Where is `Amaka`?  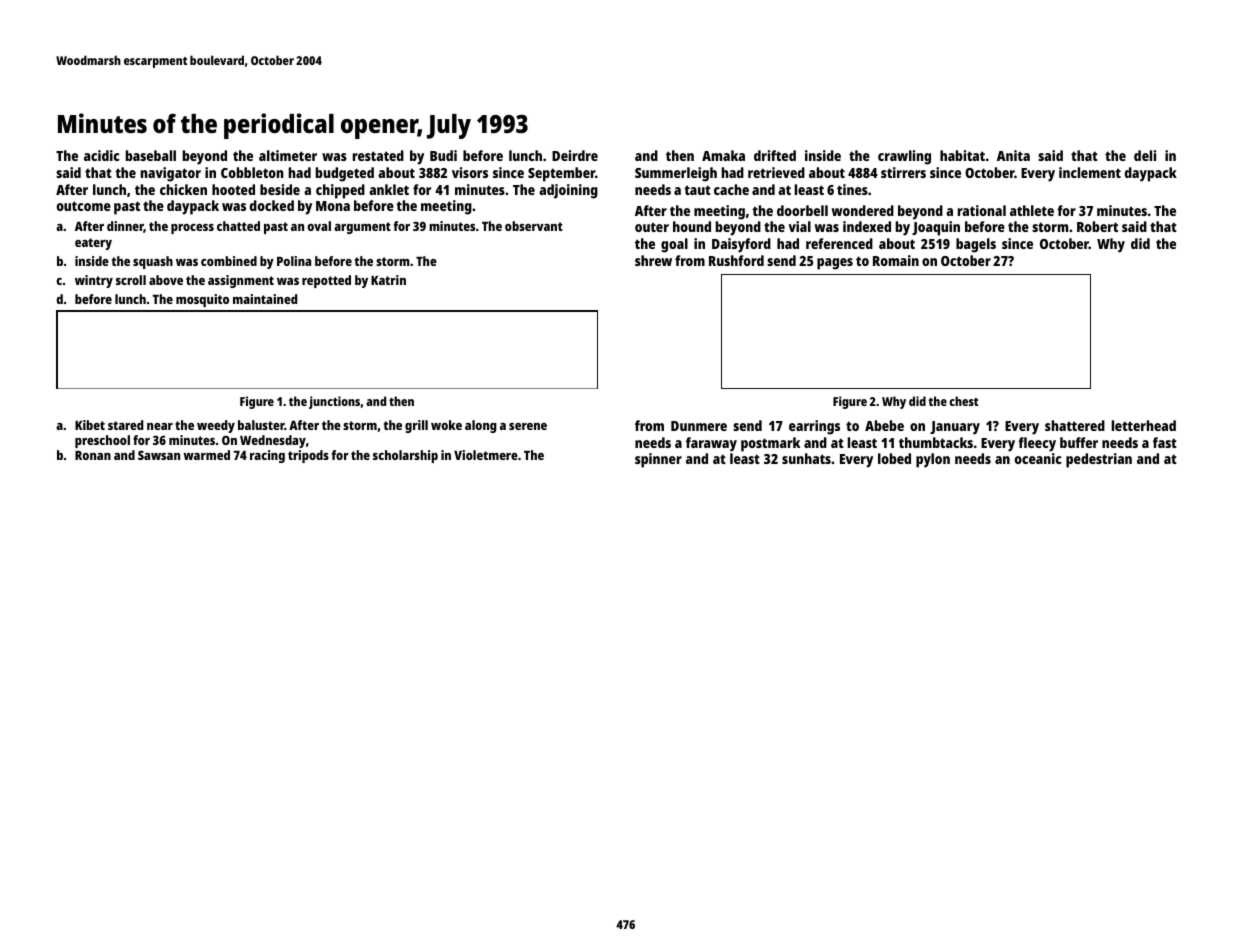
Amaka is located at coordinates (723, 155).
